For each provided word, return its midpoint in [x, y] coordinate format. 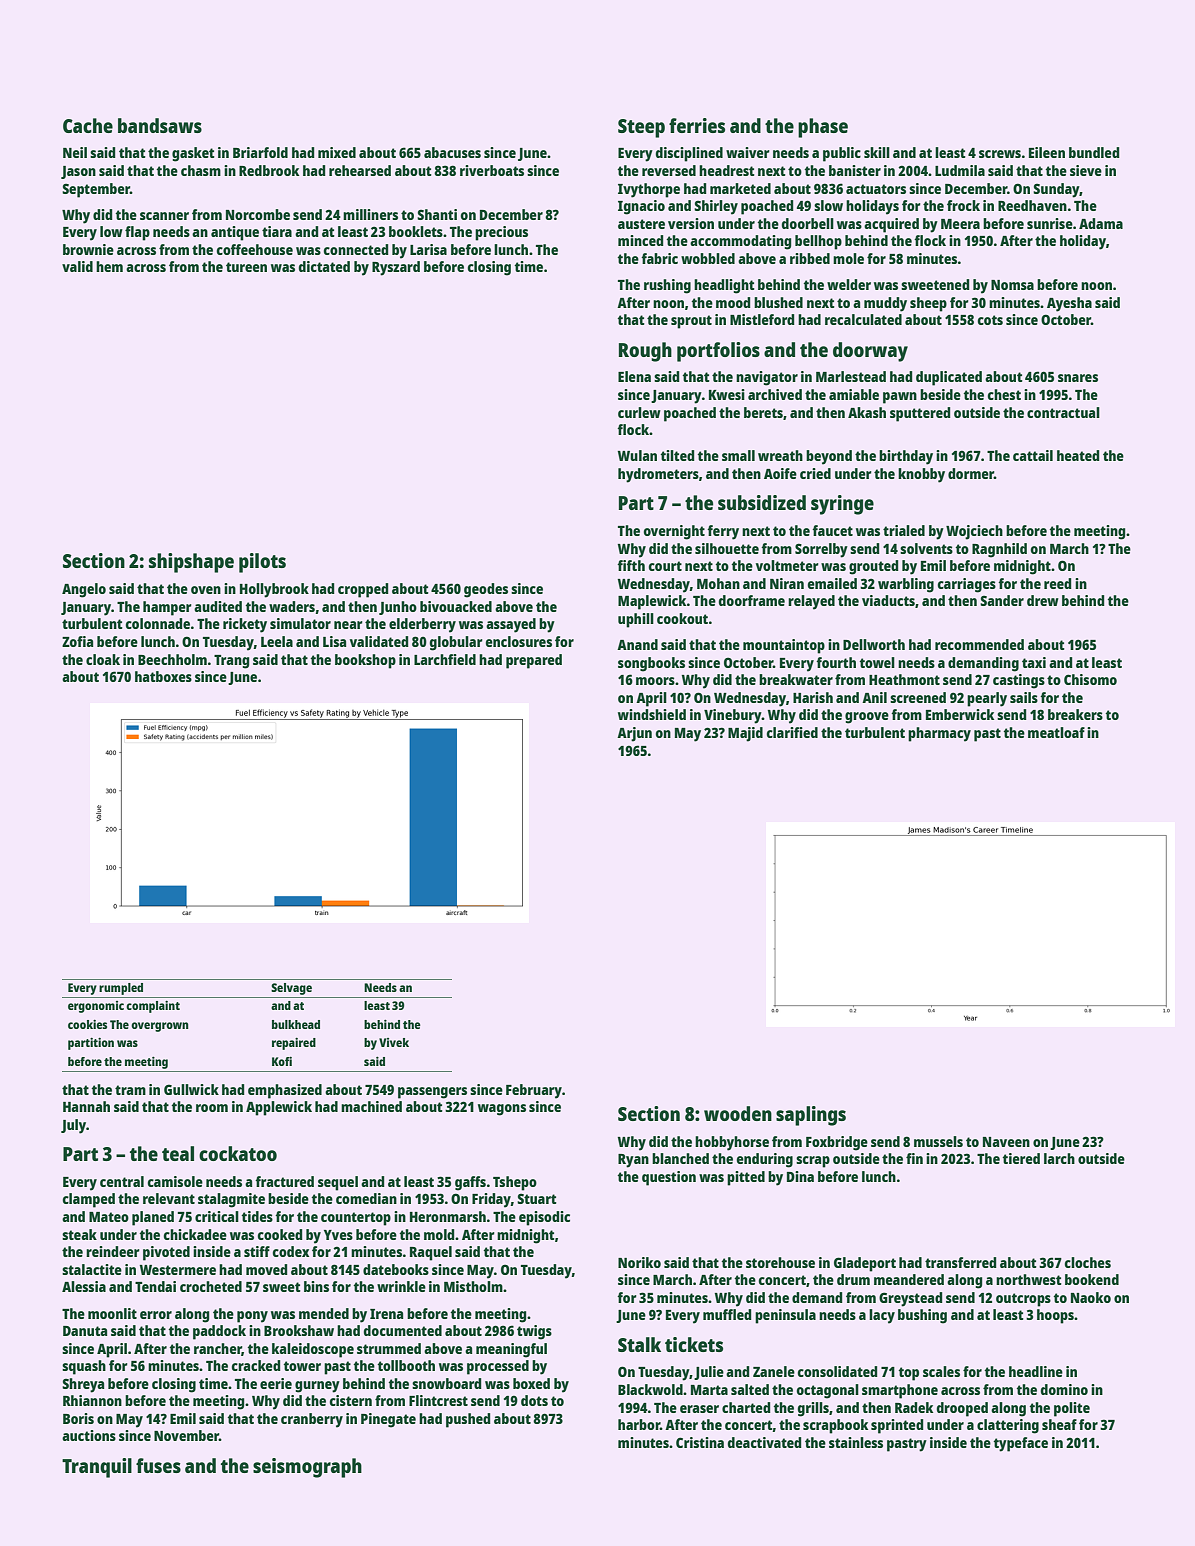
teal [178, 1153]
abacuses [452, 152]
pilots [262, 563]
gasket [193, 154]
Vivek [394, 1042]
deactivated [764, 1442]
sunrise [1050, 223]
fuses [158, 1465]
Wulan [637, 455]
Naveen [1006, 1142]
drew [1043, 600]
